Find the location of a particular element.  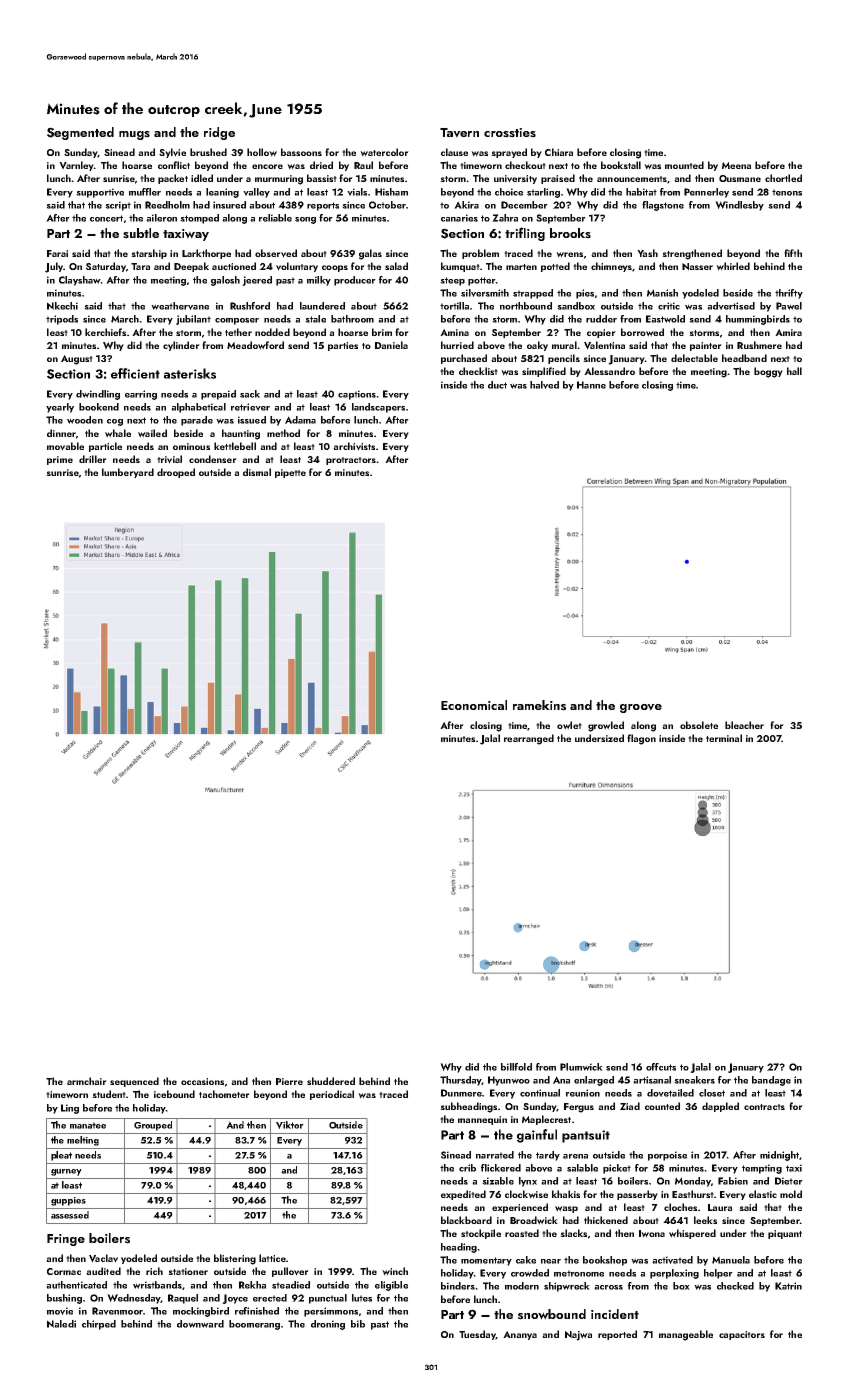

boggy is located at coordinates (768, 372).
